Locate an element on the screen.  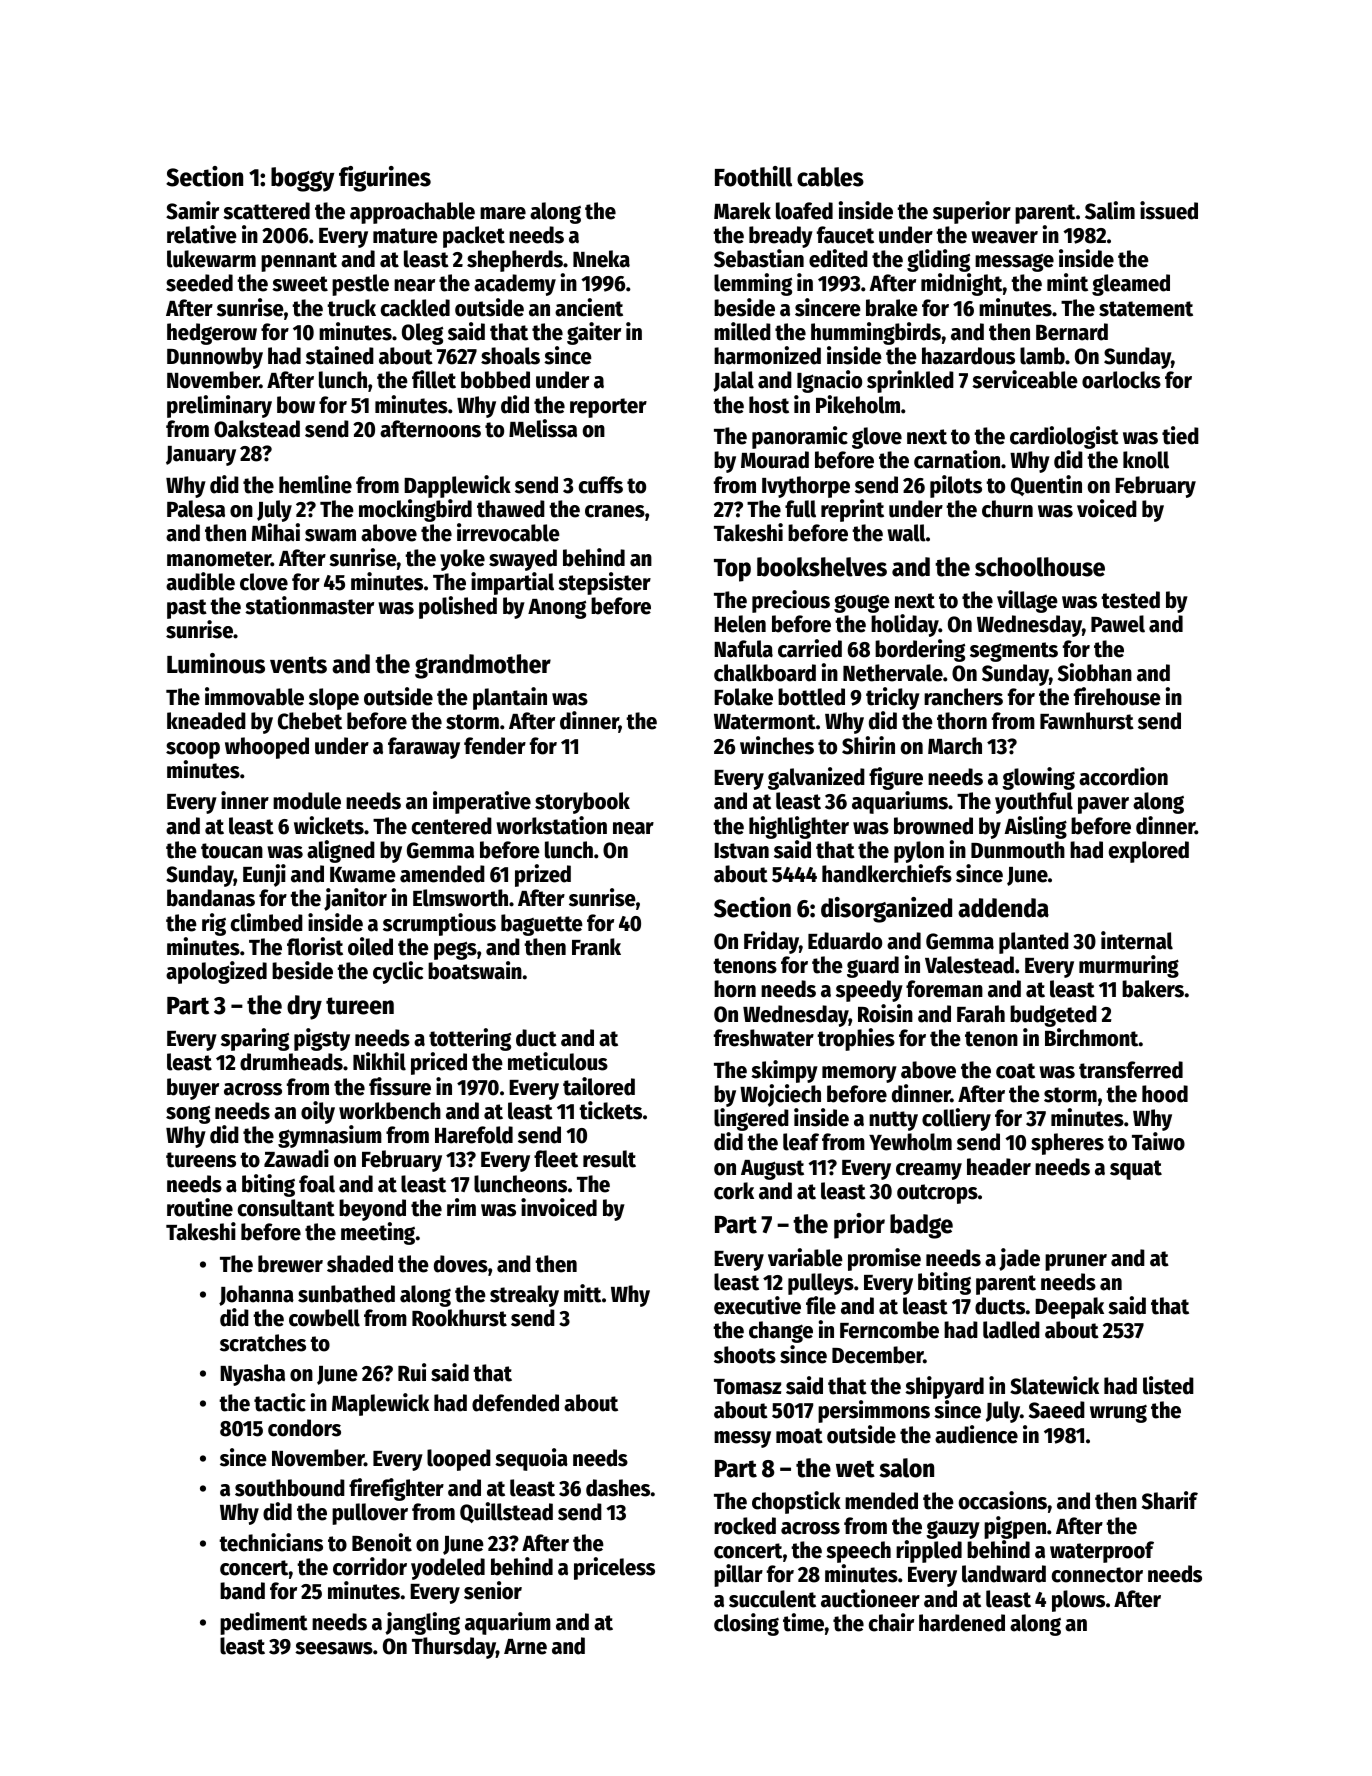
pruner is located at coordinates (1076, 1262).
